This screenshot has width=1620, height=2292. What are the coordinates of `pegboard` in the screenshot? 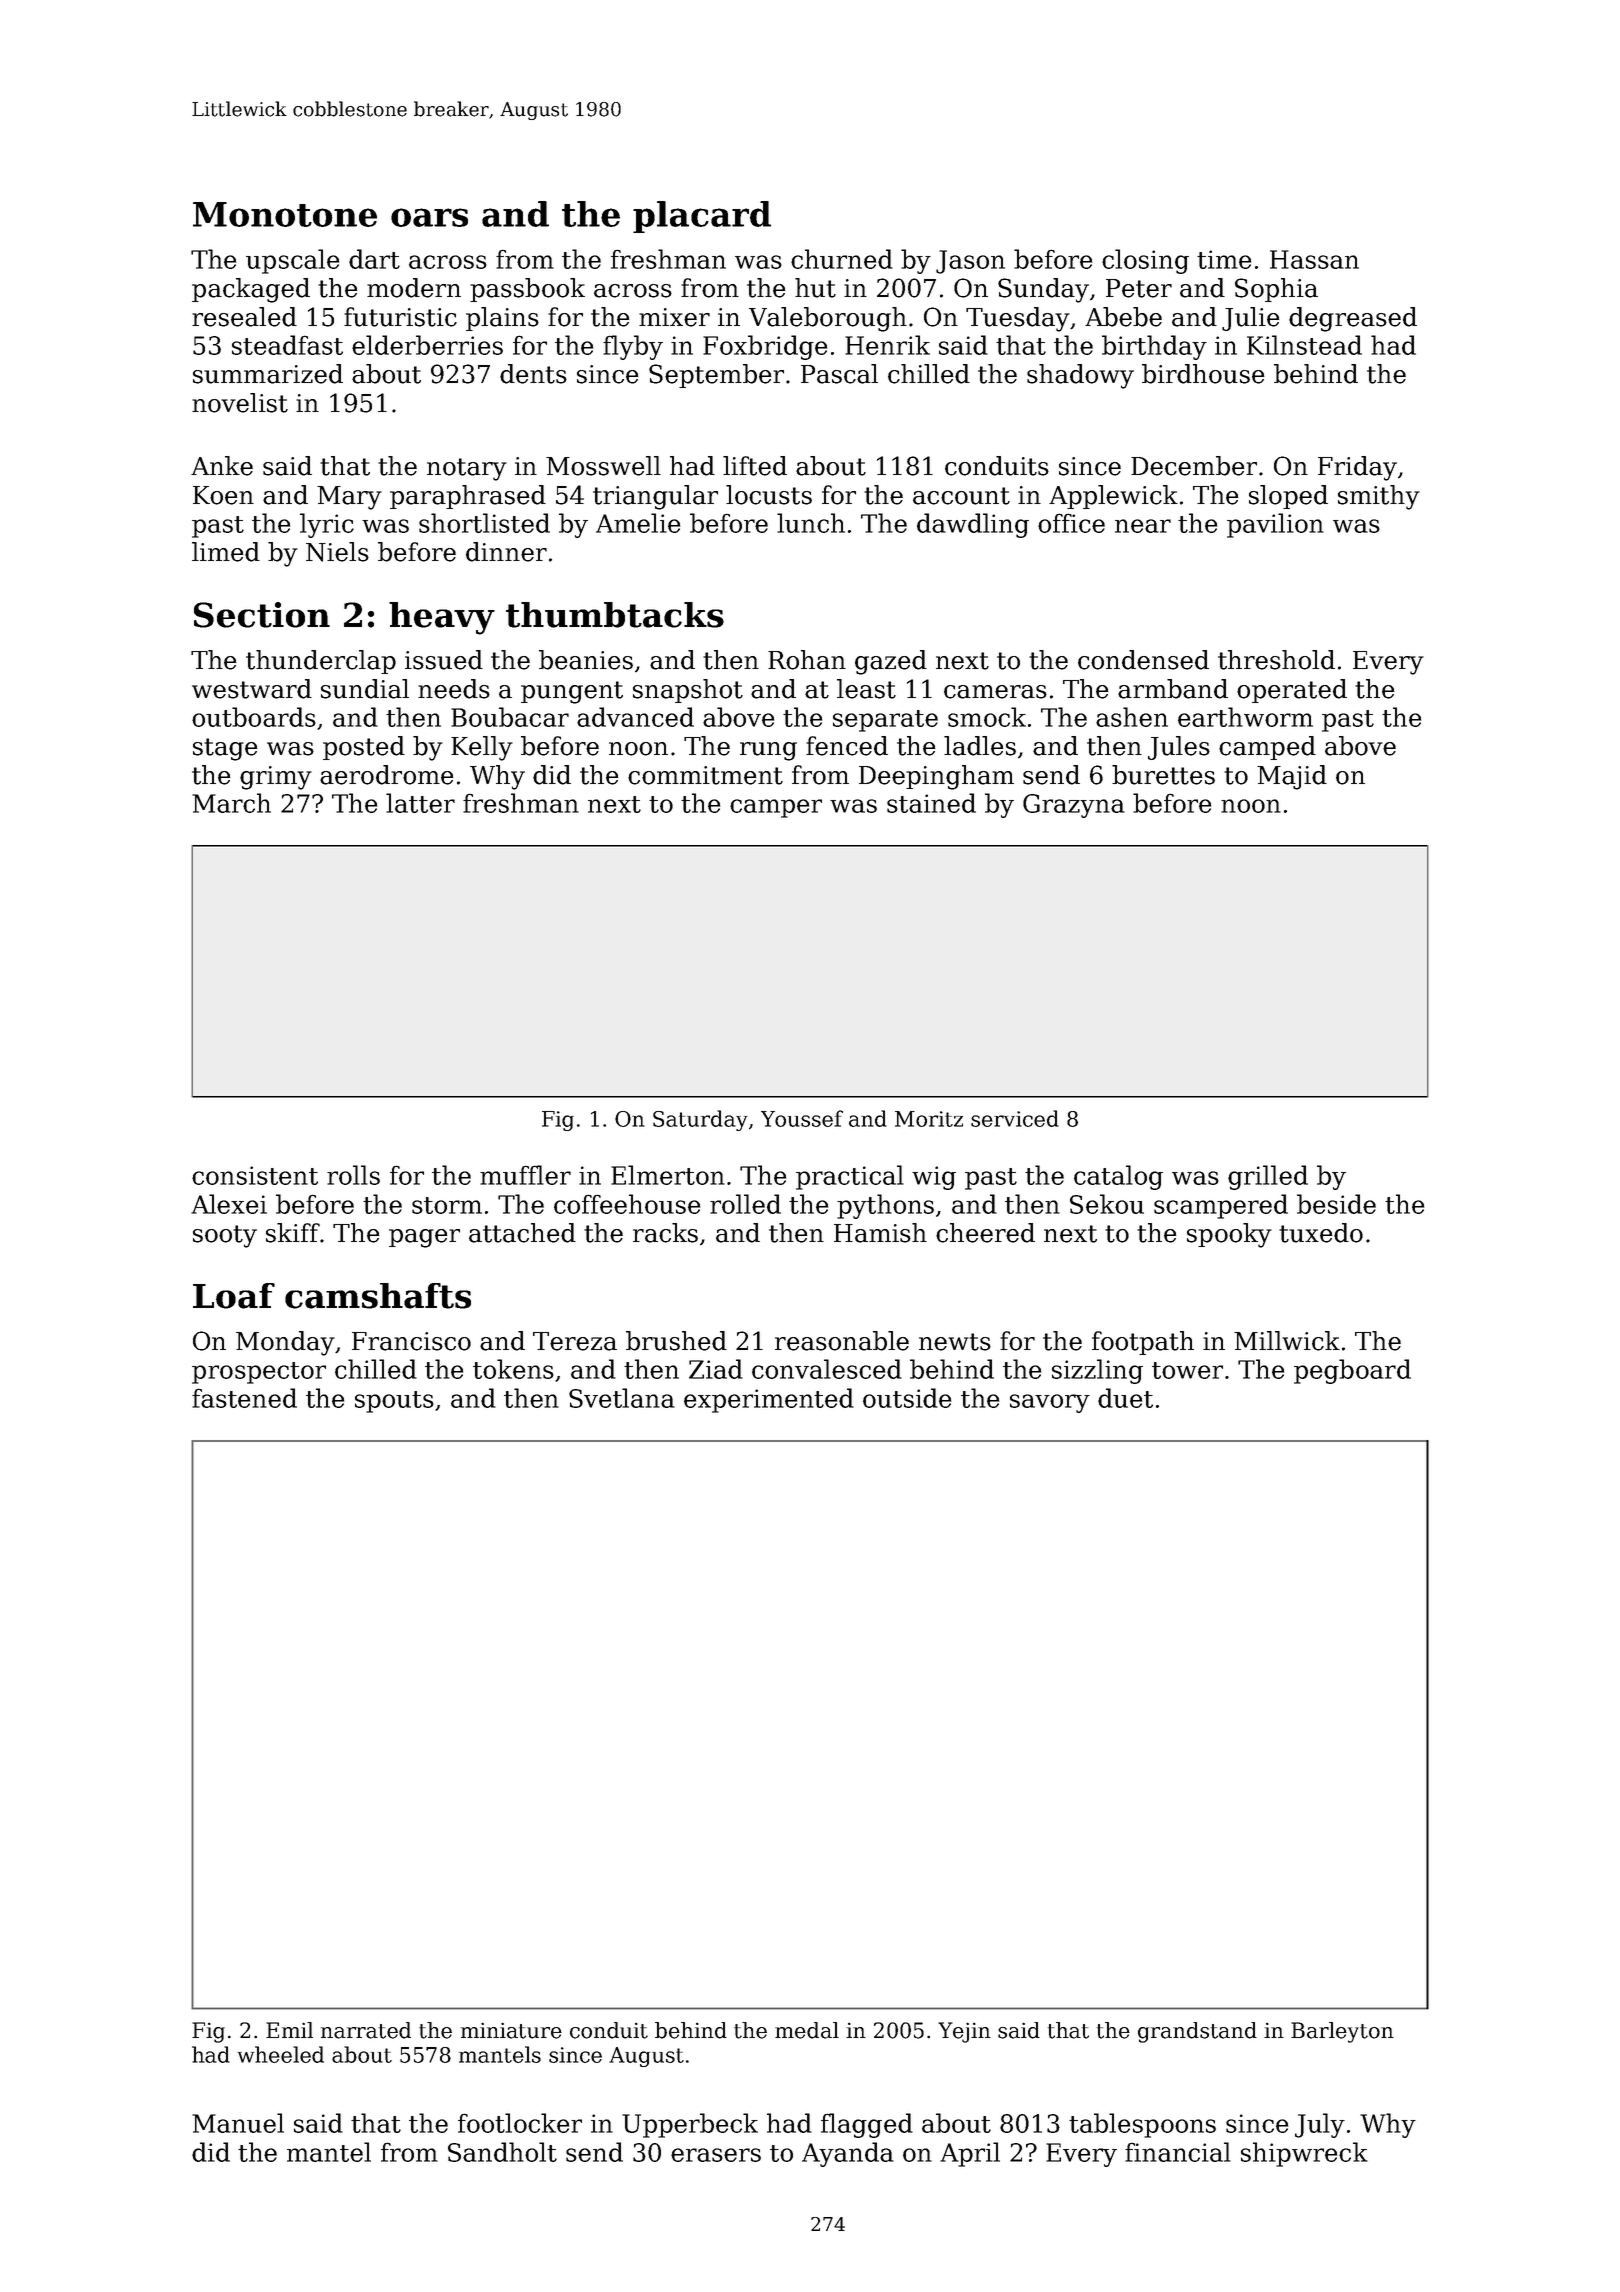 It's located at (1352, 1371).
